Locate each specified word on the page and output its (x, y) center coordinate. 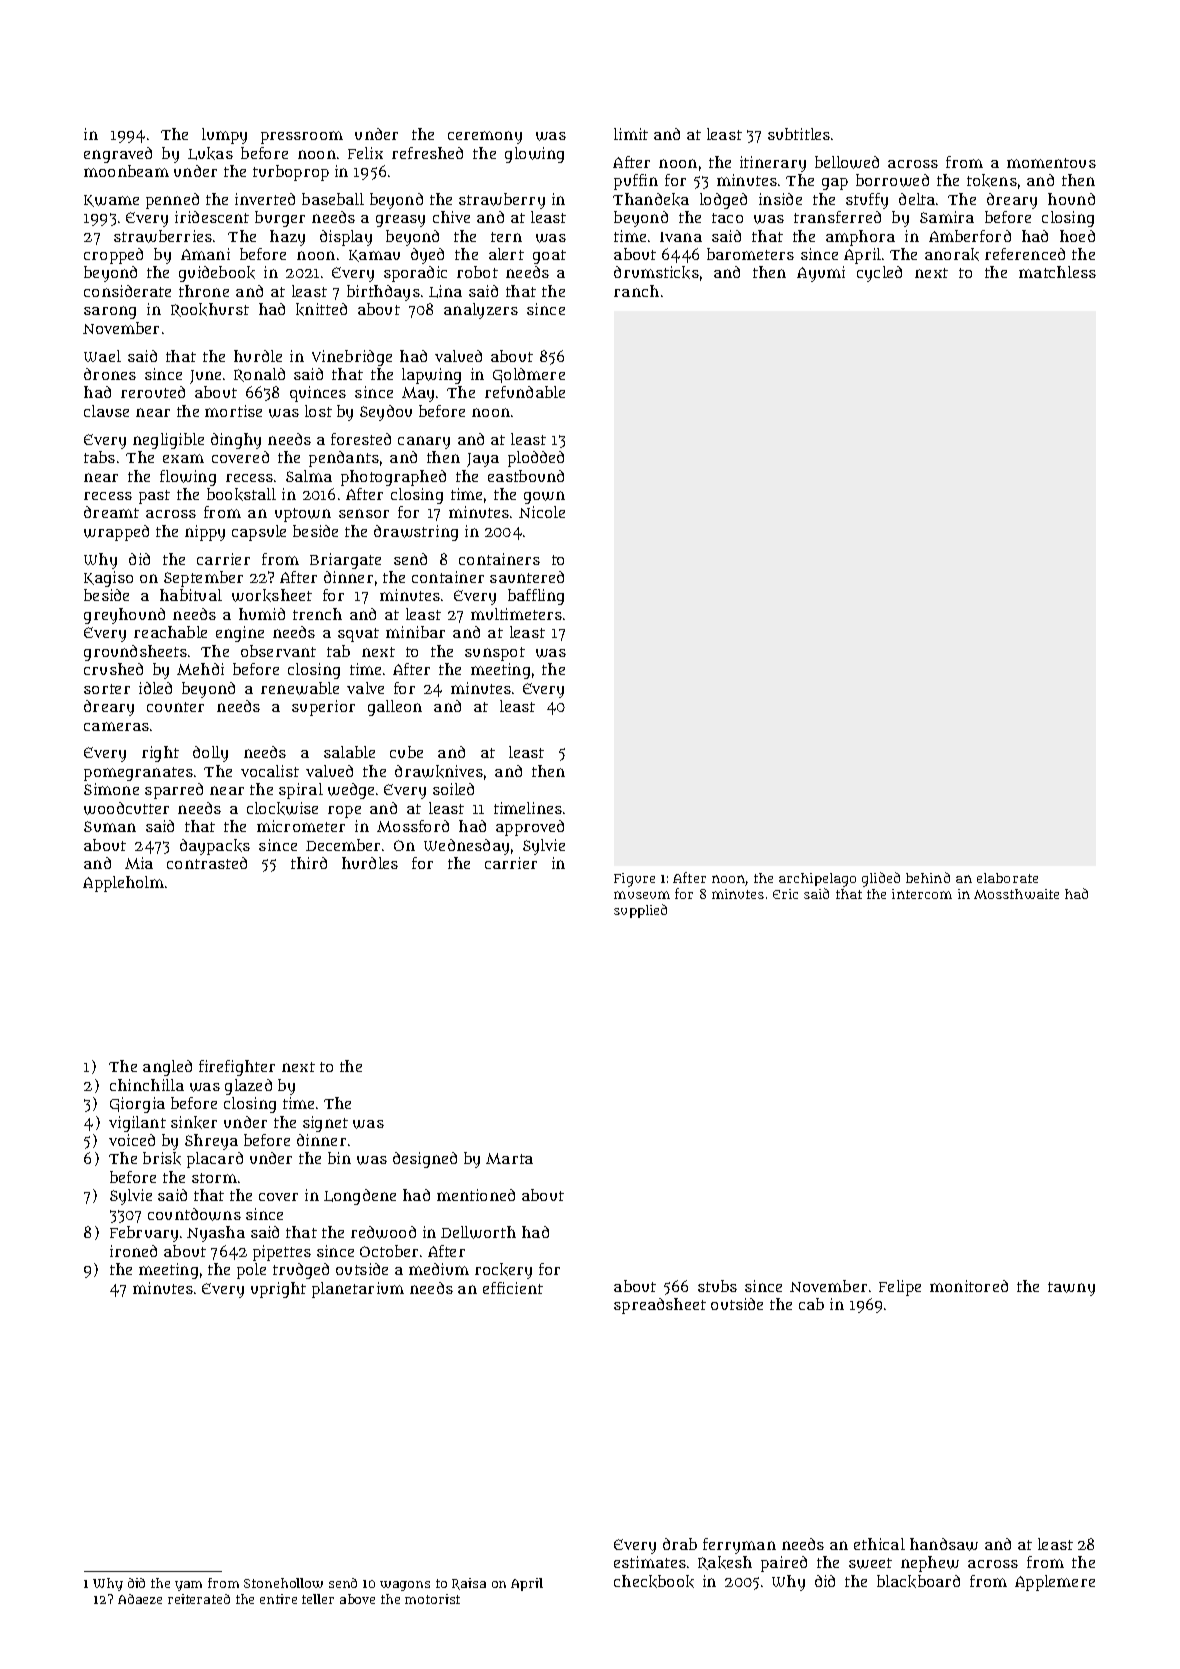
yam (188, 1586)
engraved (118, 155)
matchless (1057, 272)
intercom (922, 894)
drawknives (439, 771)
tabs (99, 457)
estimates (650, 1562)
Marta (509, 1158)
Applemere (1055, 1583)
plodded (536, 459)
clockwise (282, 808)
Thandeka (651, 199)
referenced (1025, 254)
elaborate (1007, 878)
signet (325, 1124)
